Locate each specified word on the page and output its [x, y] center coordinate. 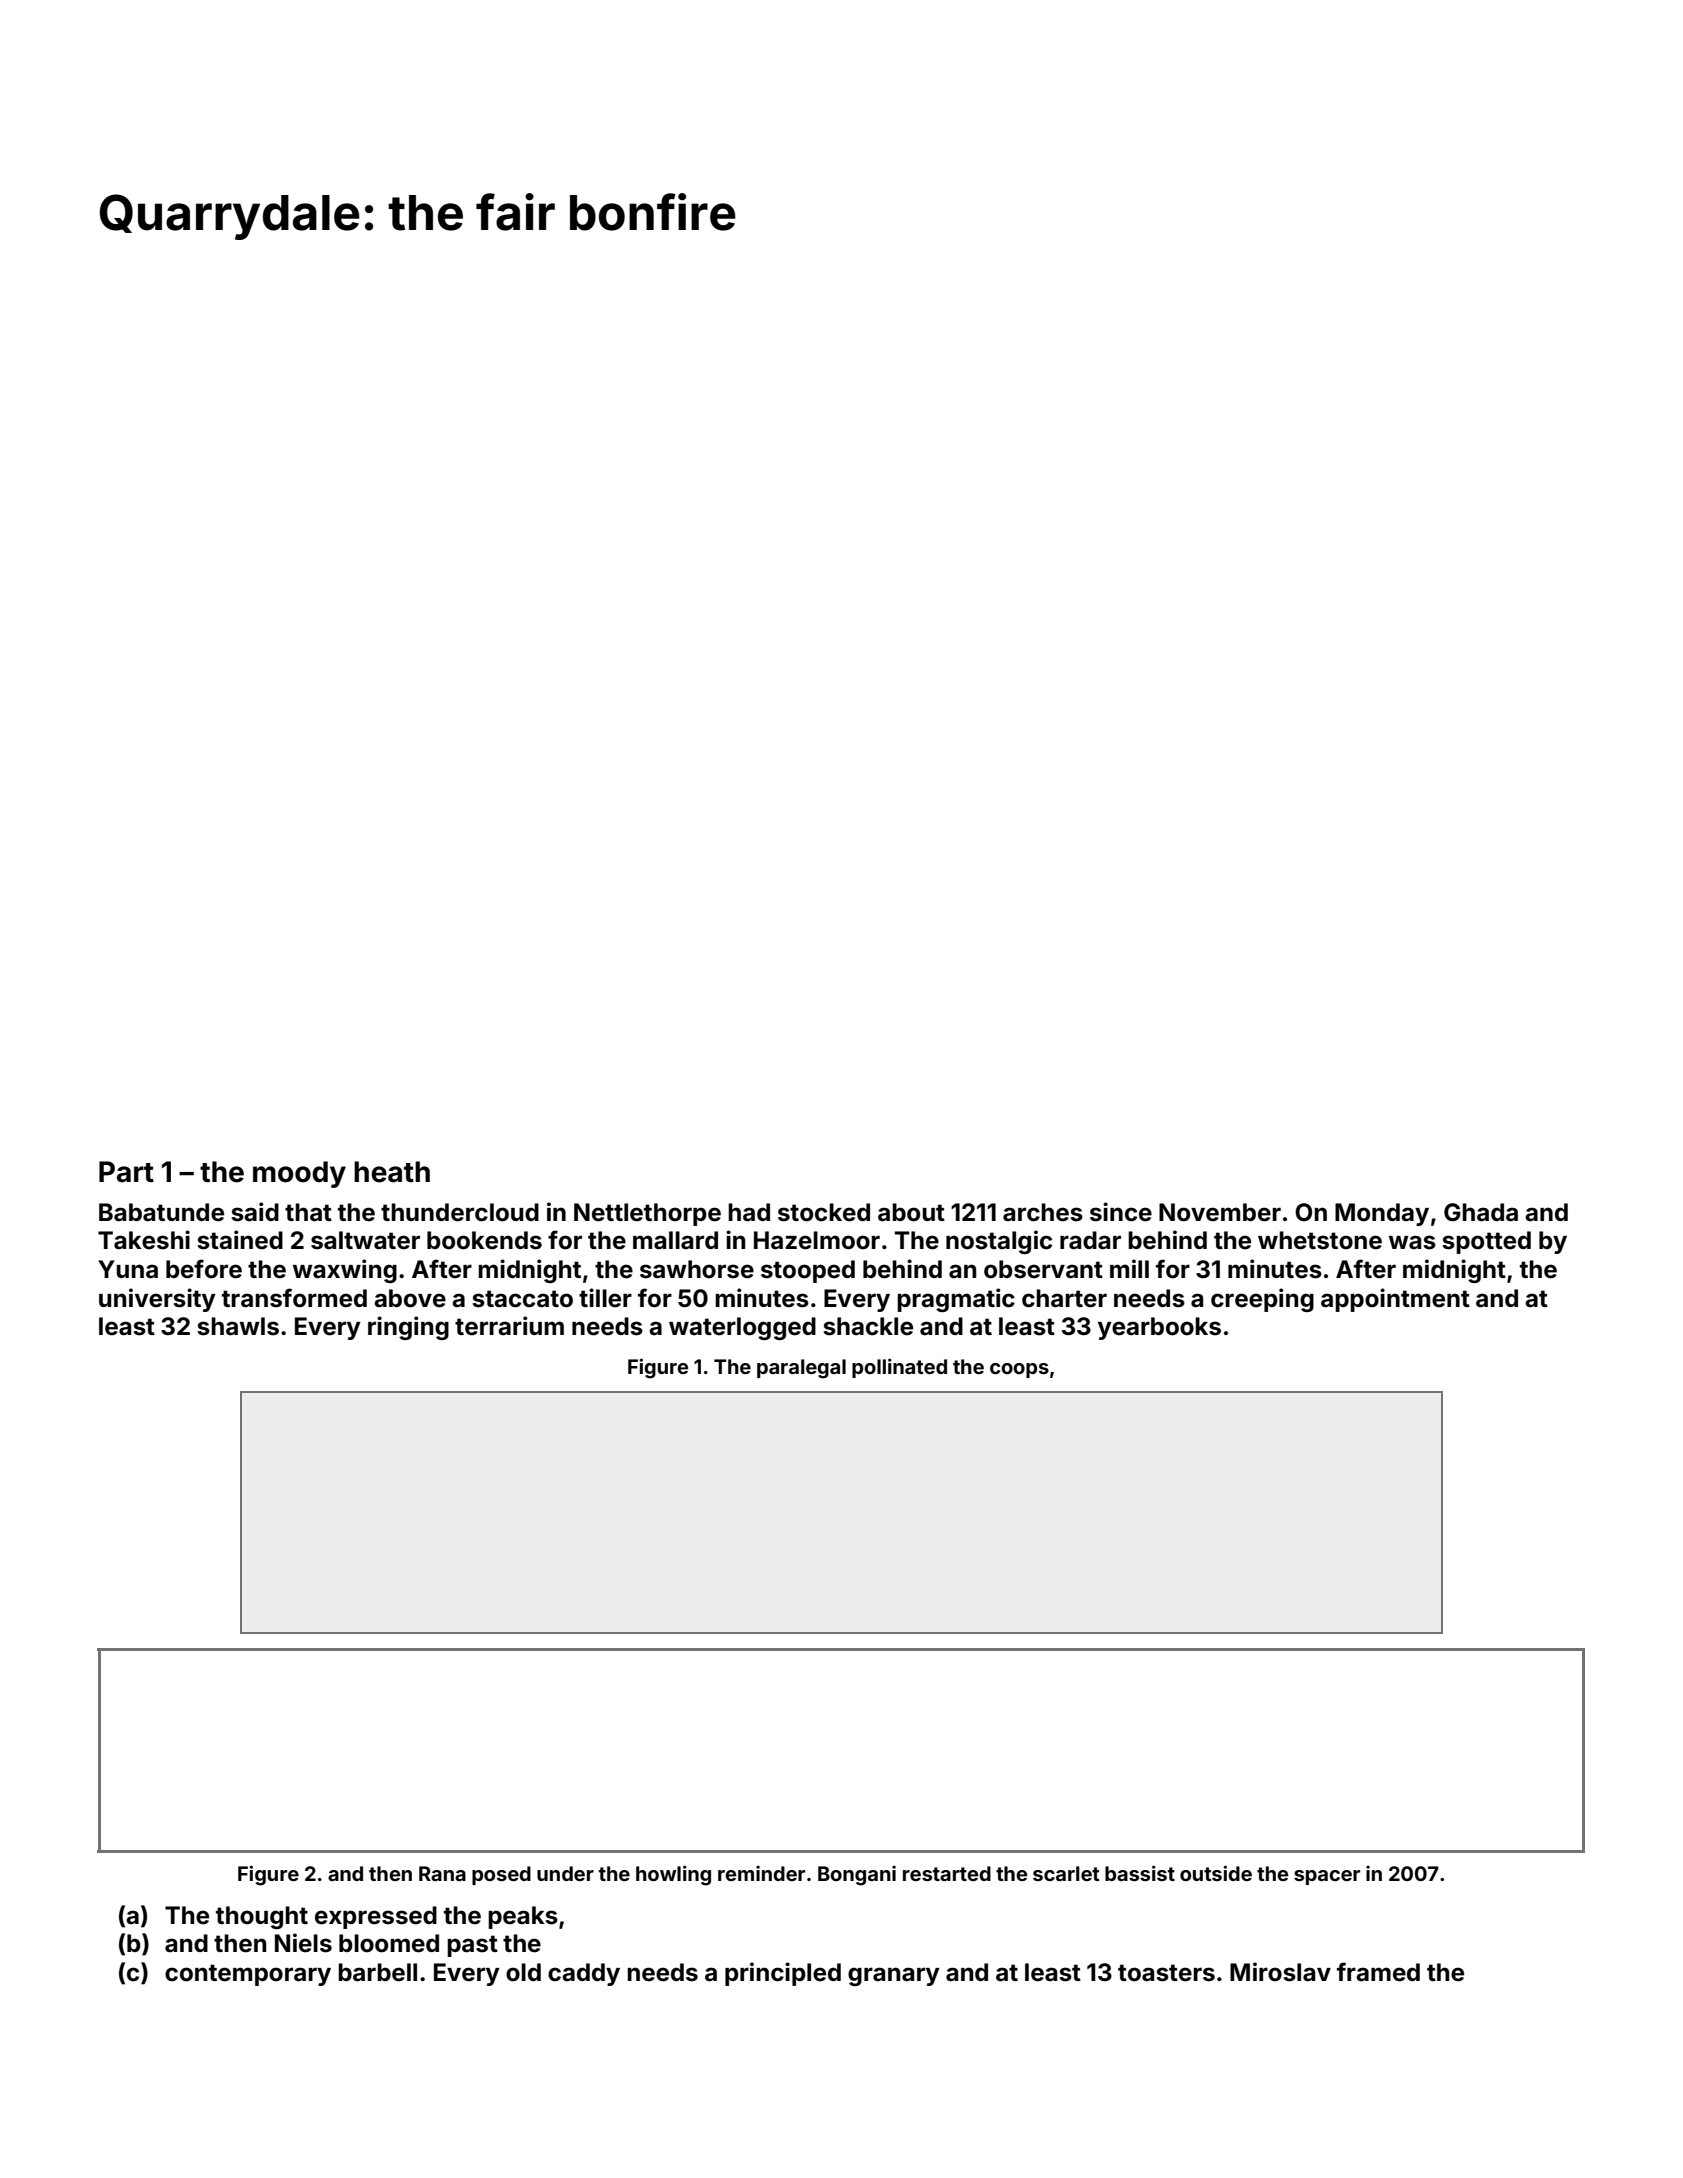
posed [501, 1875]
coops [1019, 1370]
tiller [605, 1298]
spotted [1486, 1242]
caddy [584, 1974]
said [255, 1212]
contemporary [248, 1975]
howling [673, 1875]
